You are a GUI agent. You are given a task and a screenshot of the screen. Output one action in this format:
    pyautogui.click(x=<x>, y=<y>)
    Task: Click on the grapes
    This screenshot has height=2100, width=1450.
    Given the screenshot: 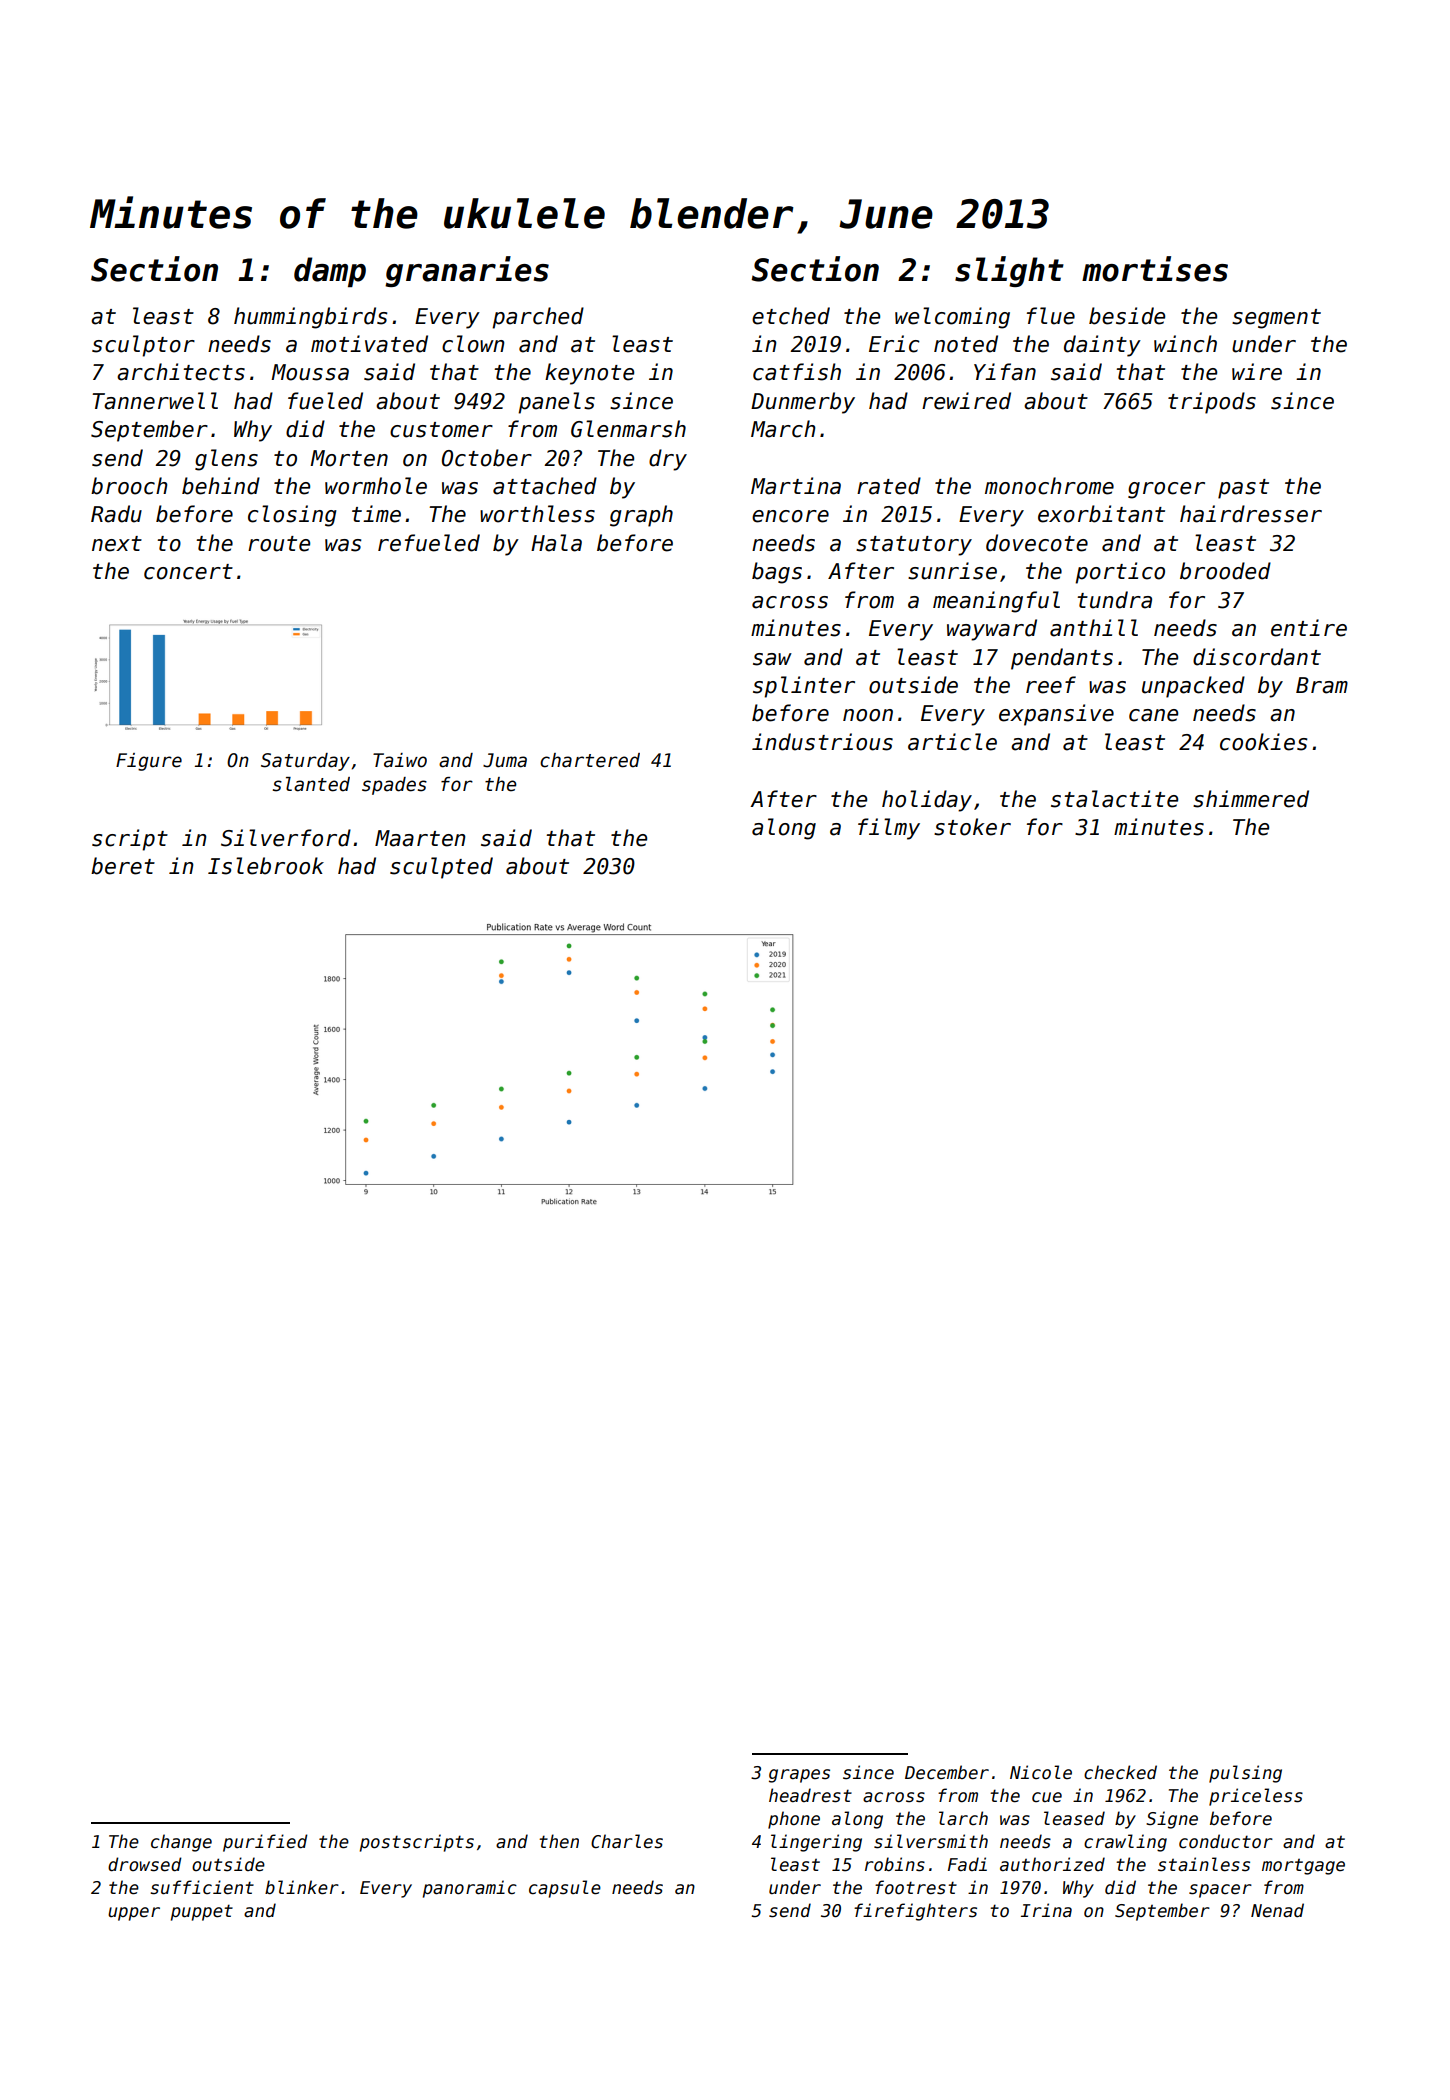 What is the action you would take?
    pyautogui.click(x=799, y=1776)
